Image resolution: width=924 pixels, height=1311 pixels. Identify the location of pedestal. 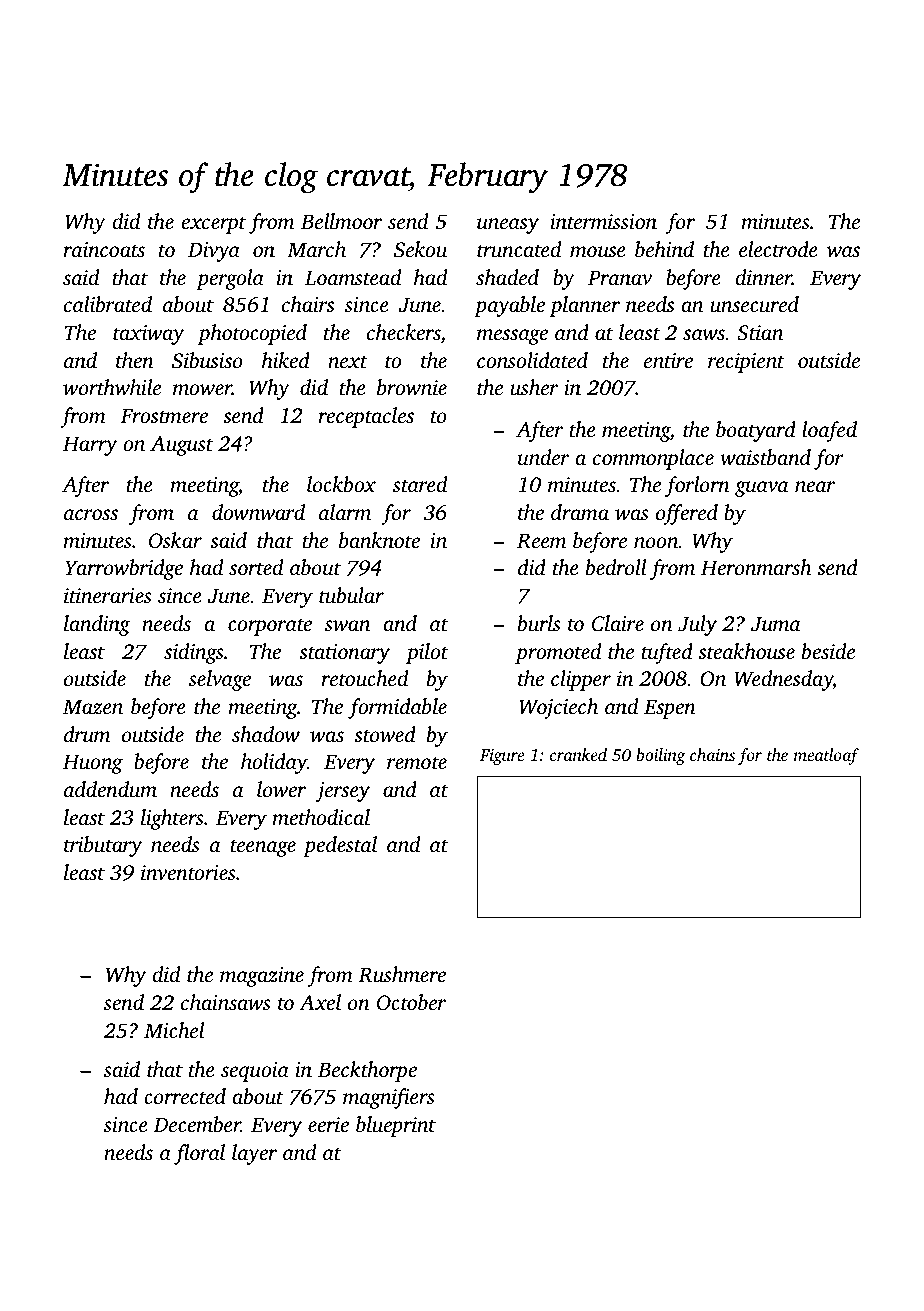
(340, 846).
